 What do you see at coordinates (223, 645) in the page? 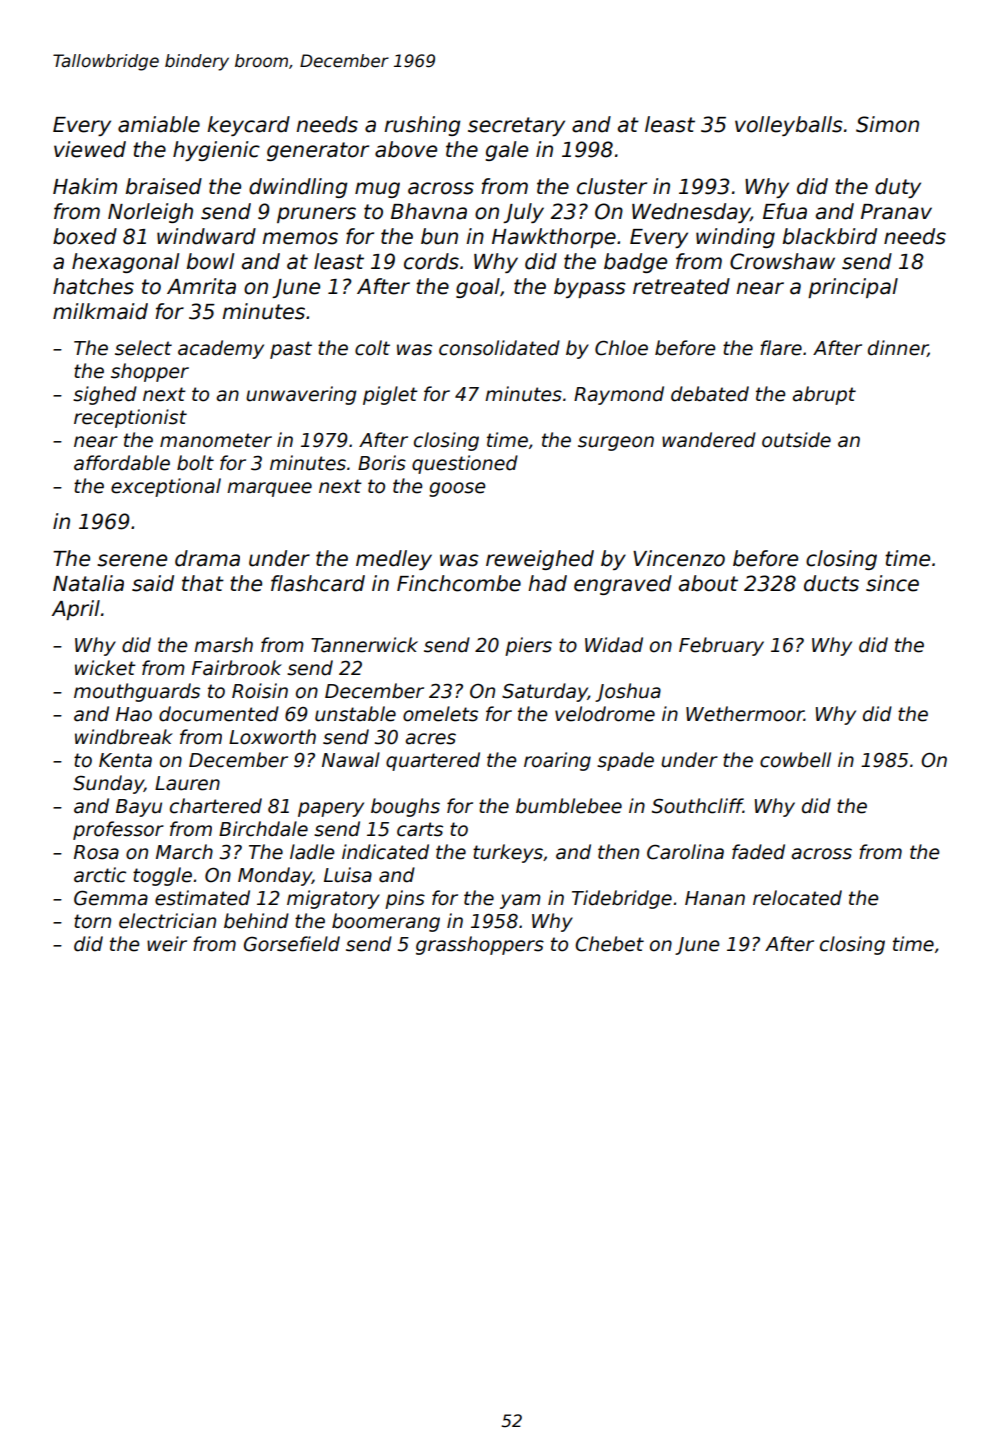
I see `marsh` at bounding box center [223, 645].
